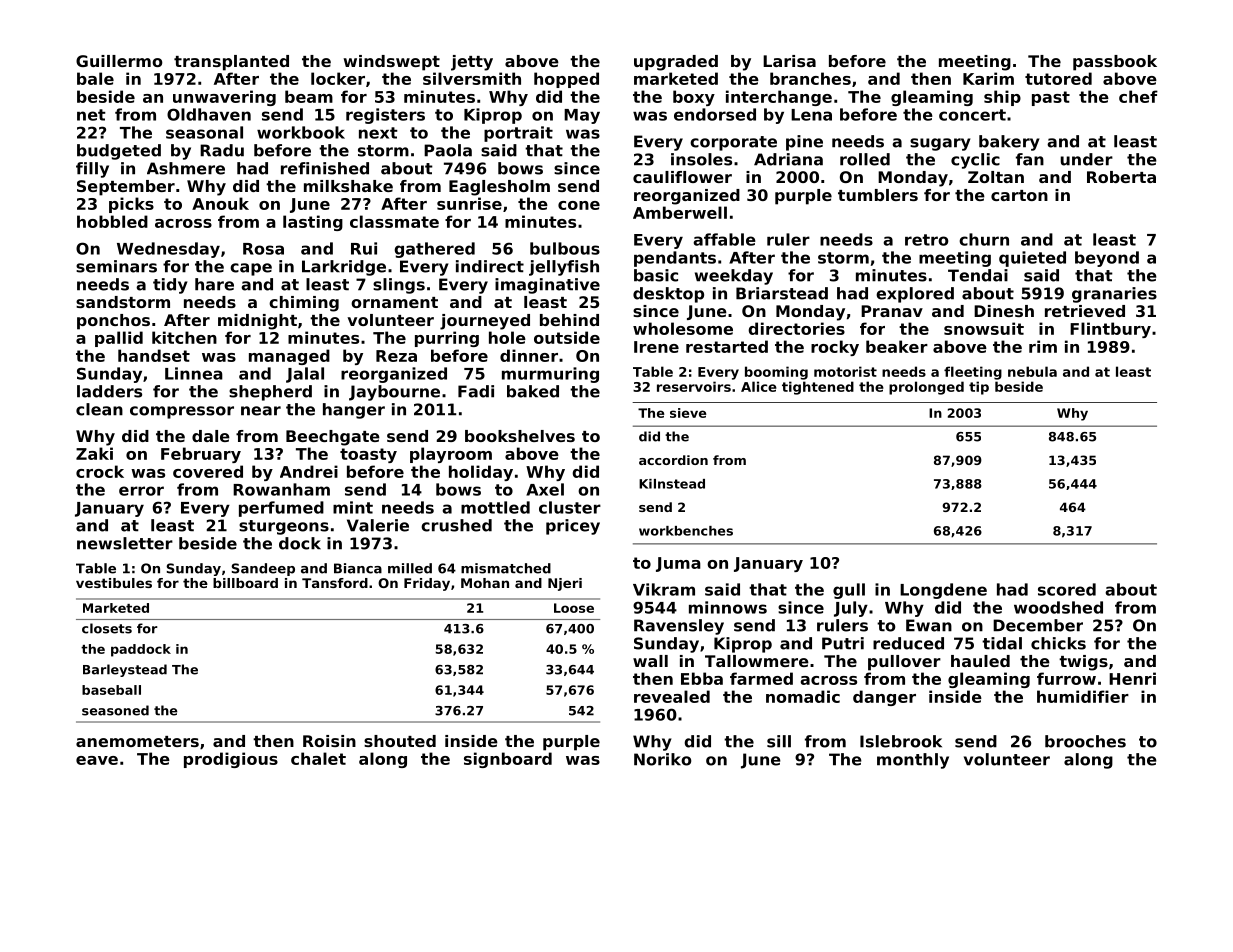  What do you see at coordinates (668, 295) in the page?
I see `desktop` at bounding box center [668, 295].
